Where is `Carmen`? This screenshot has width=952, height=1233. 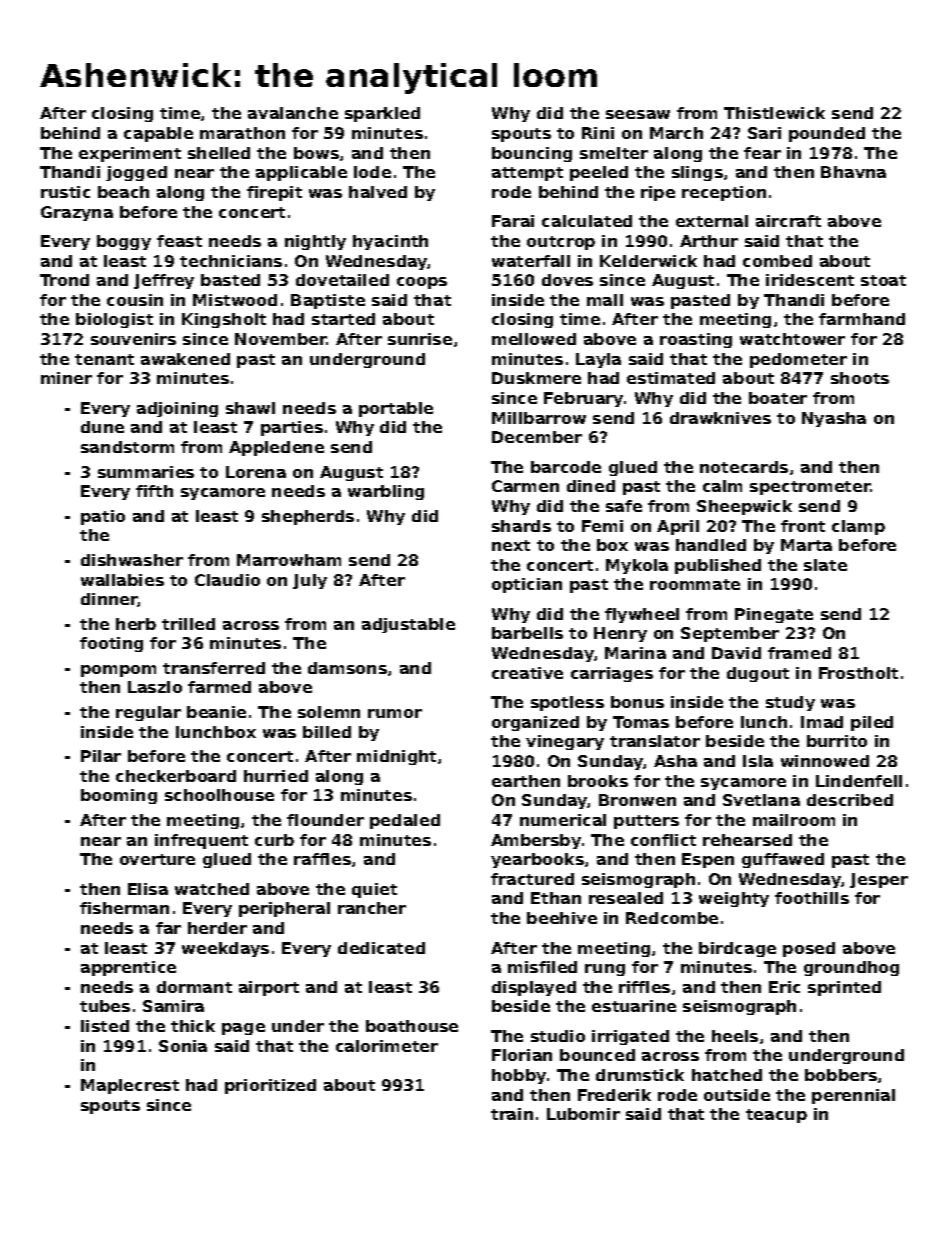
Carmen is located at coordinates (525, 486).
